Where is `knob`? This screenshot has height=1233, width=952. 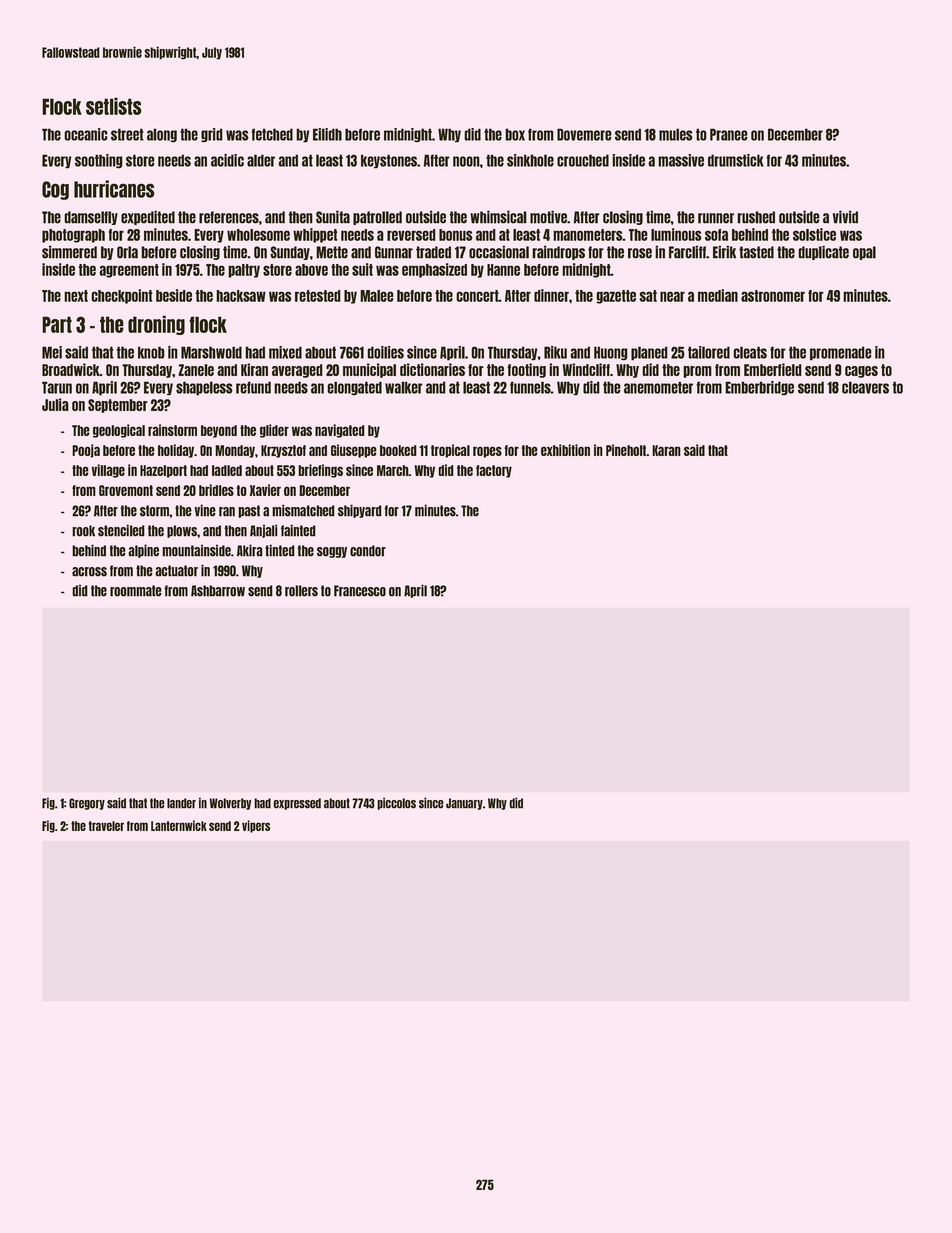 knob is located at coordinates (151, 352).
